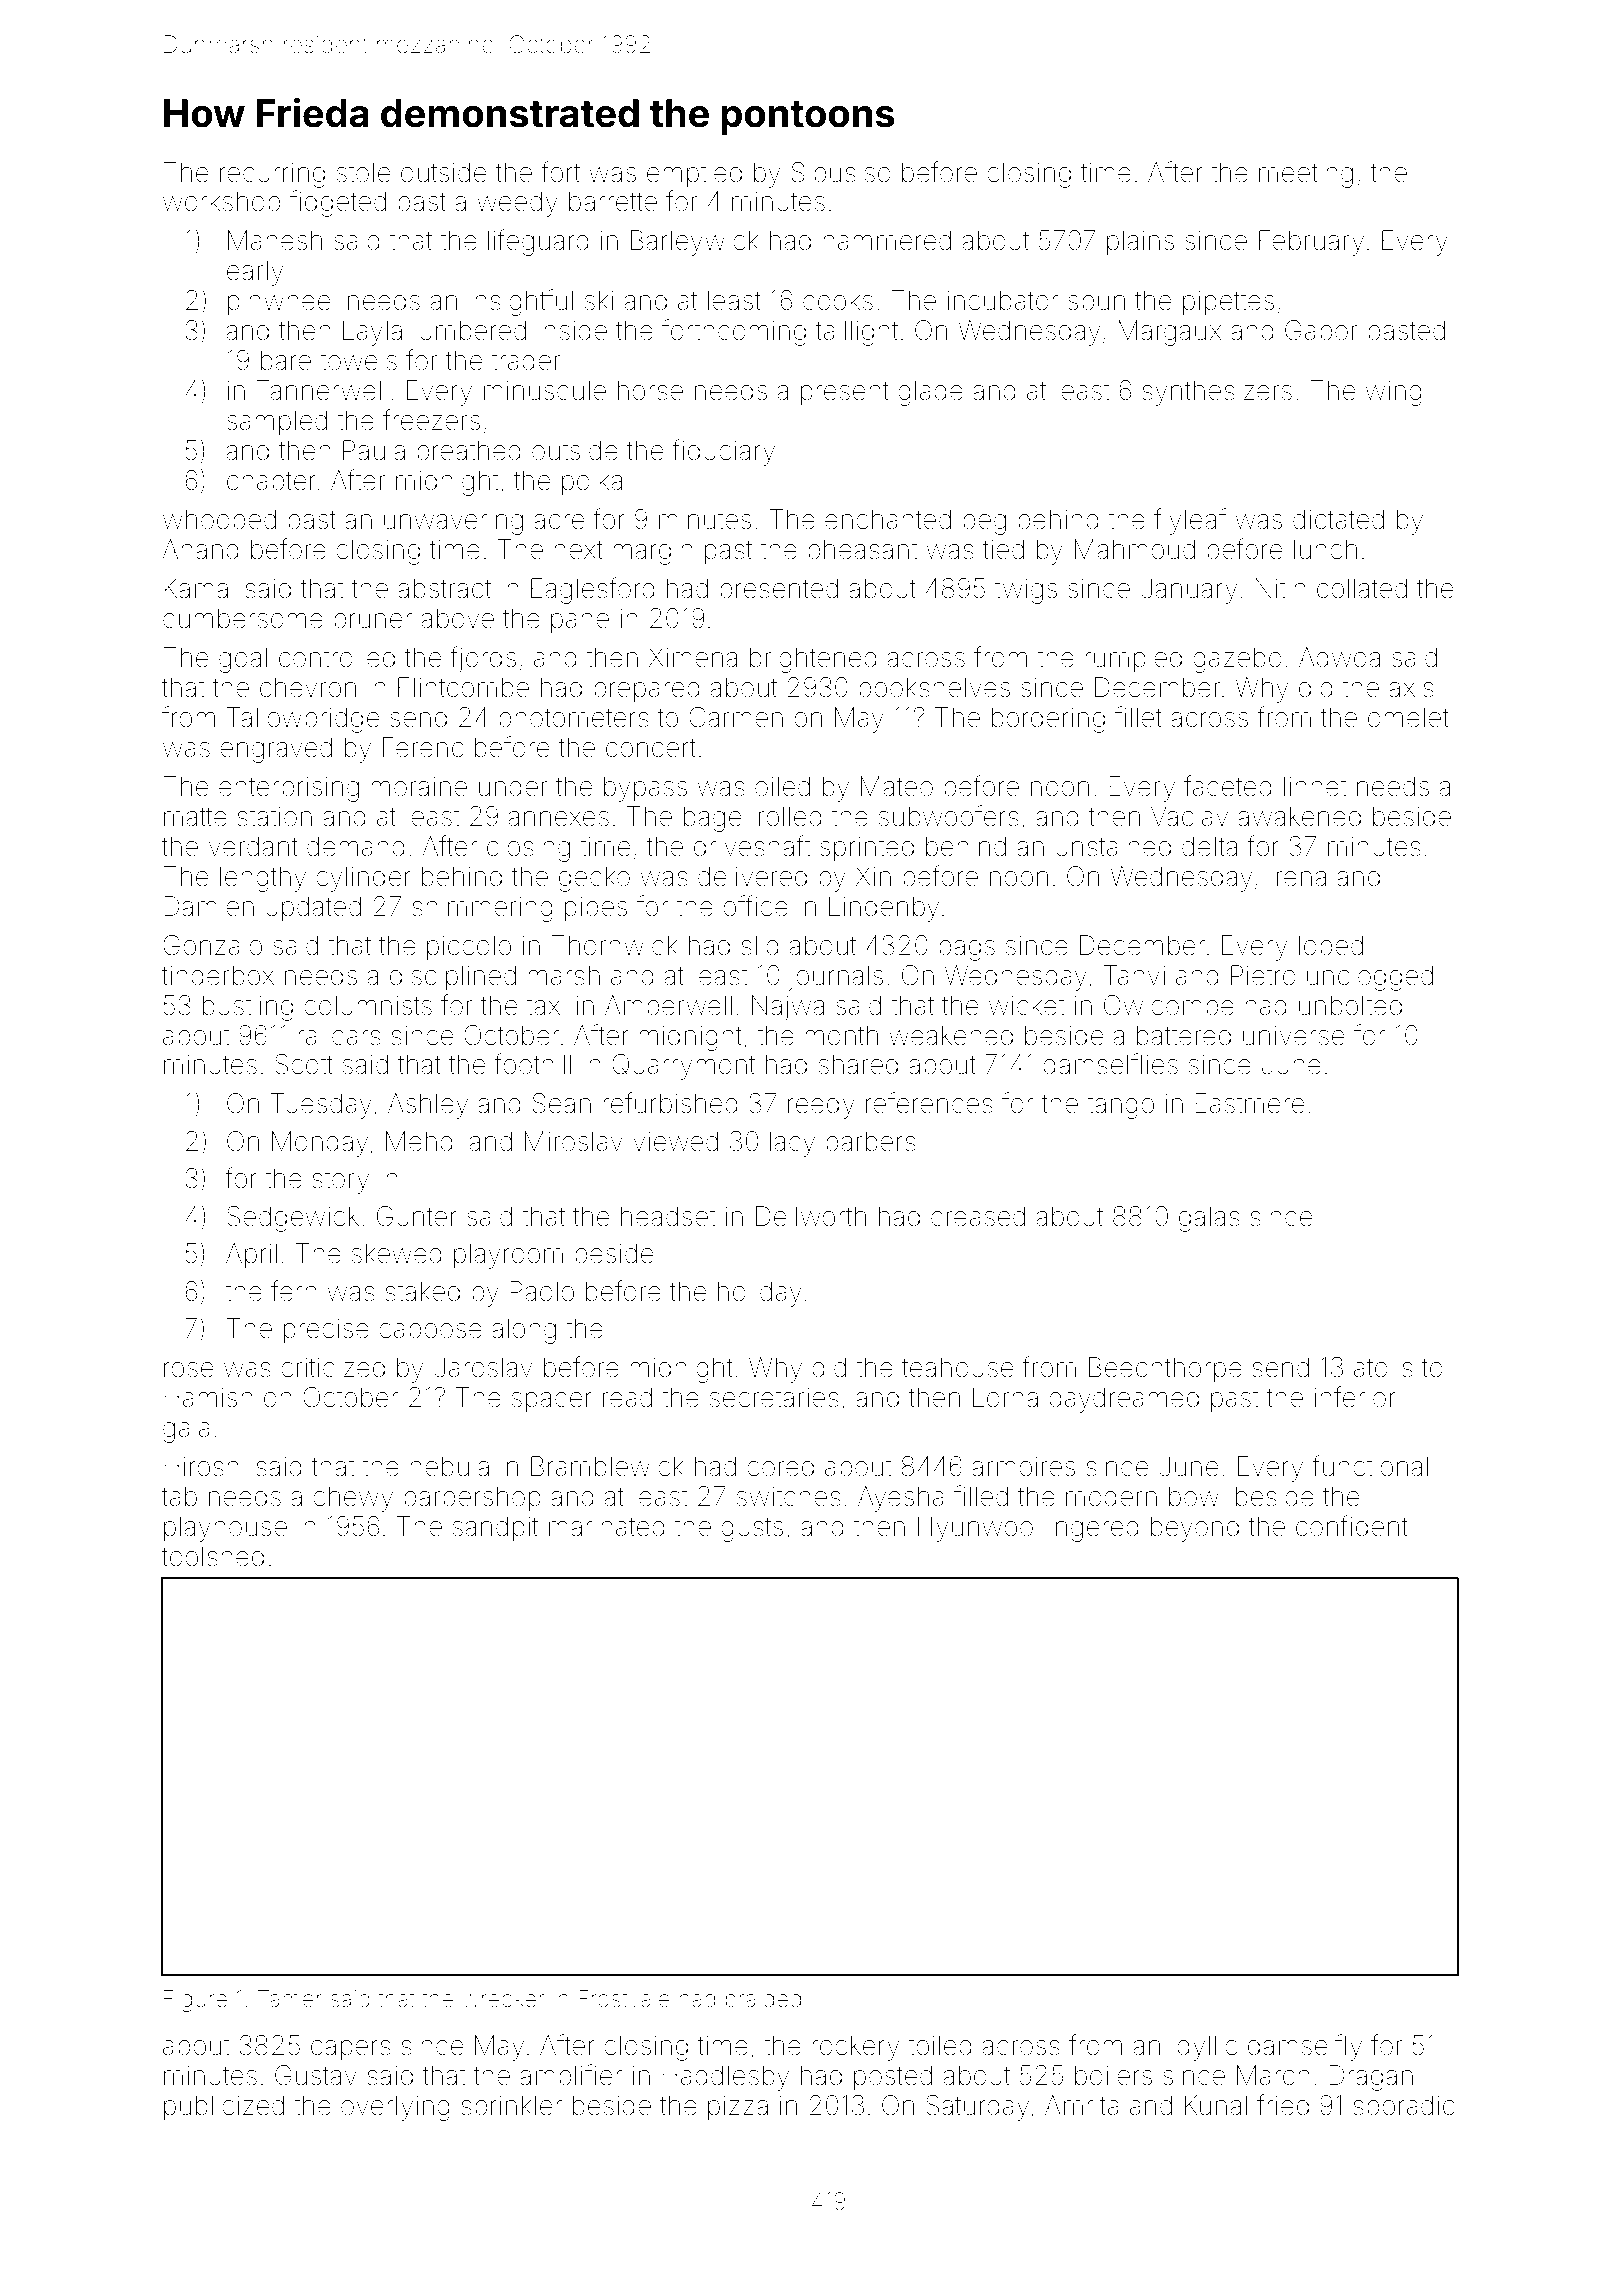 The height and width of the screenshot is (2292, 1620). What do you see at coordinates (1306, 175) in the screenshot?
I see `meeting` at bounding box center [1306, 175].
